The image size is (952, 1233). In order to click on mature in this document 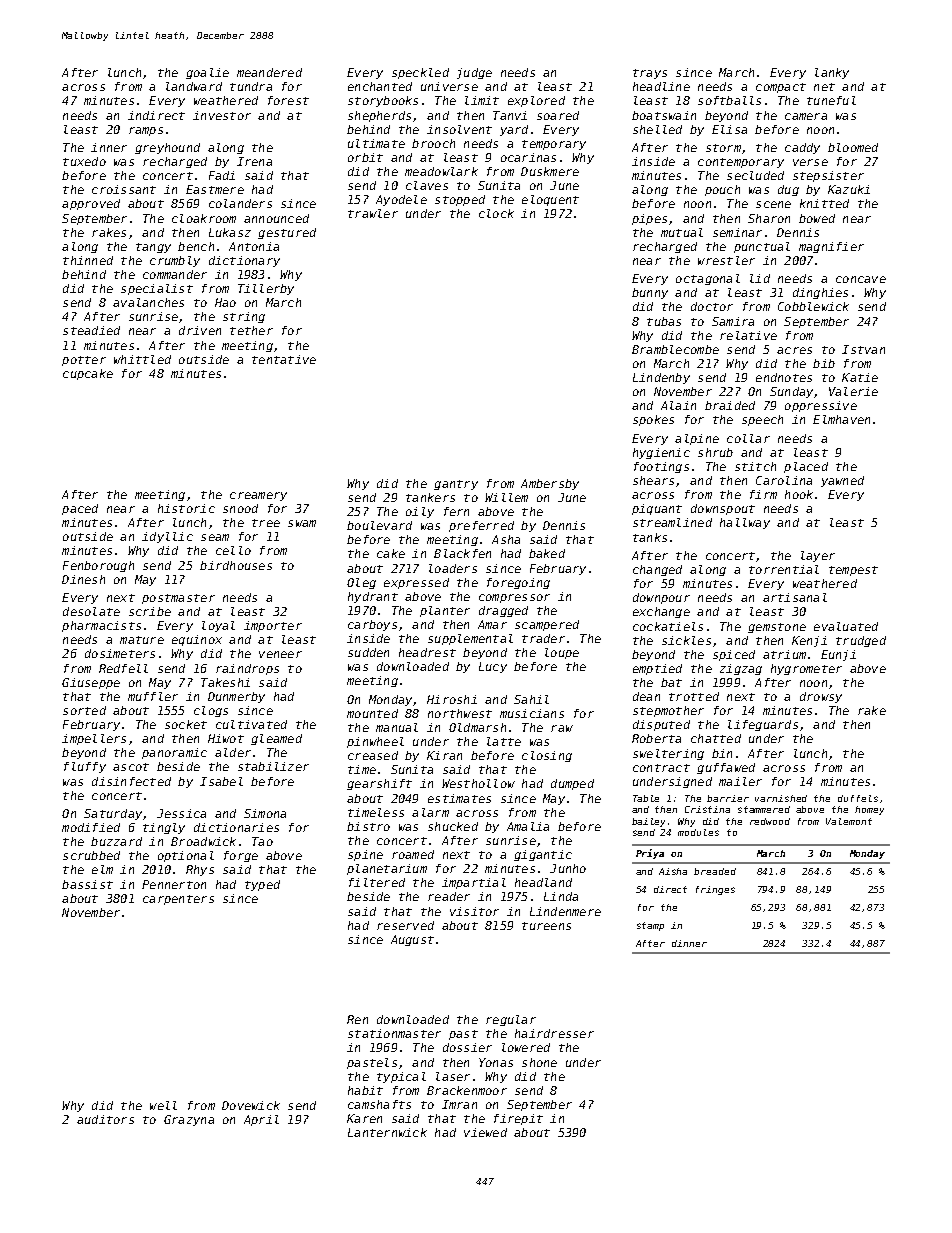, I will do `click(142, 640)`.
